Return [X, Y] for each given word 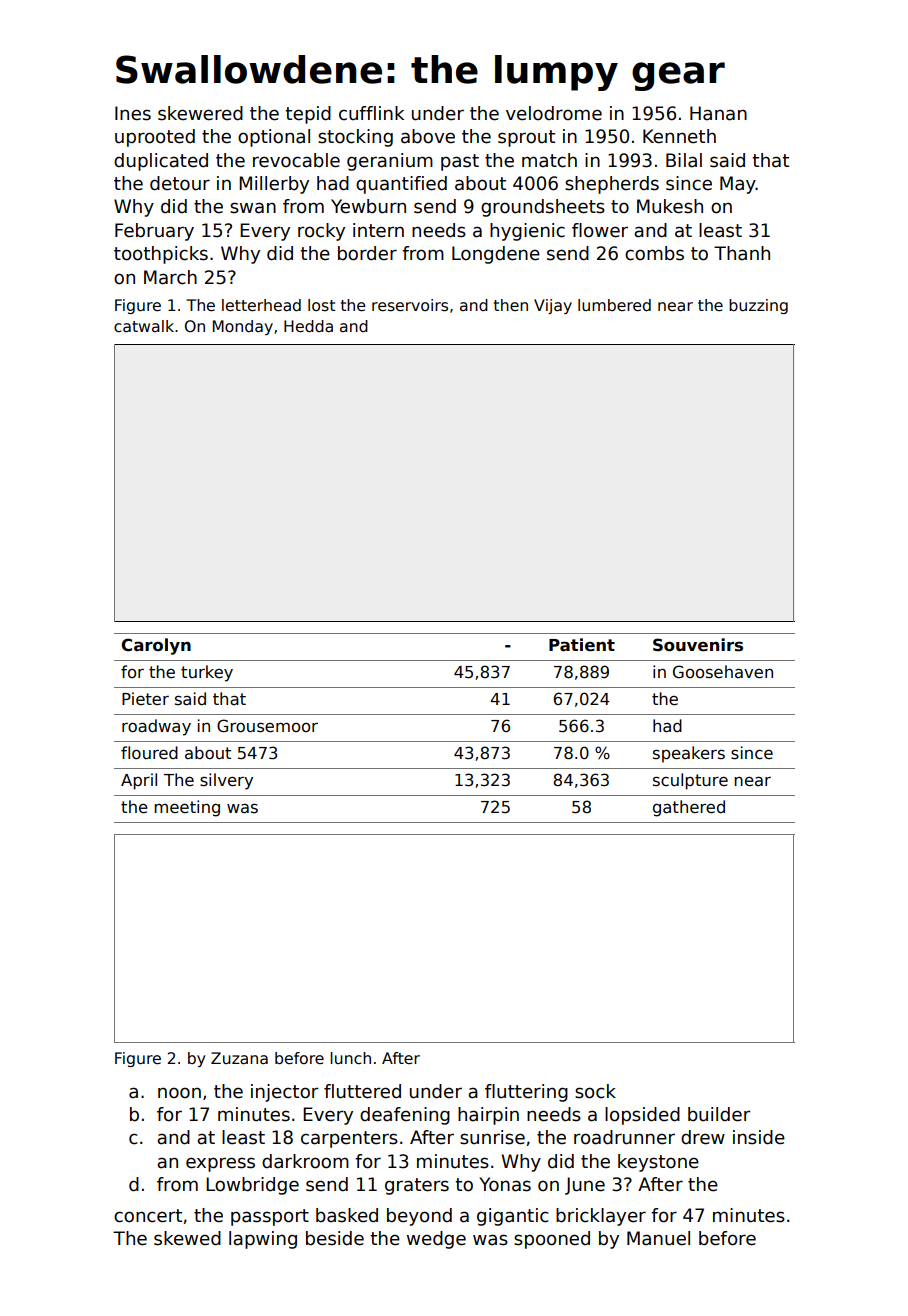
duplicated [161, 162]
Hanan [718, 113]
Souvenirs [698, 645]
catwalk [144, 326]
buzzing [758, 306]
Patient [582, 645]
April [139, 781]
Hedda [308, 326]
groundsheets [543, 208]
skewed [187, 1238]
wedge [436, 1240]
